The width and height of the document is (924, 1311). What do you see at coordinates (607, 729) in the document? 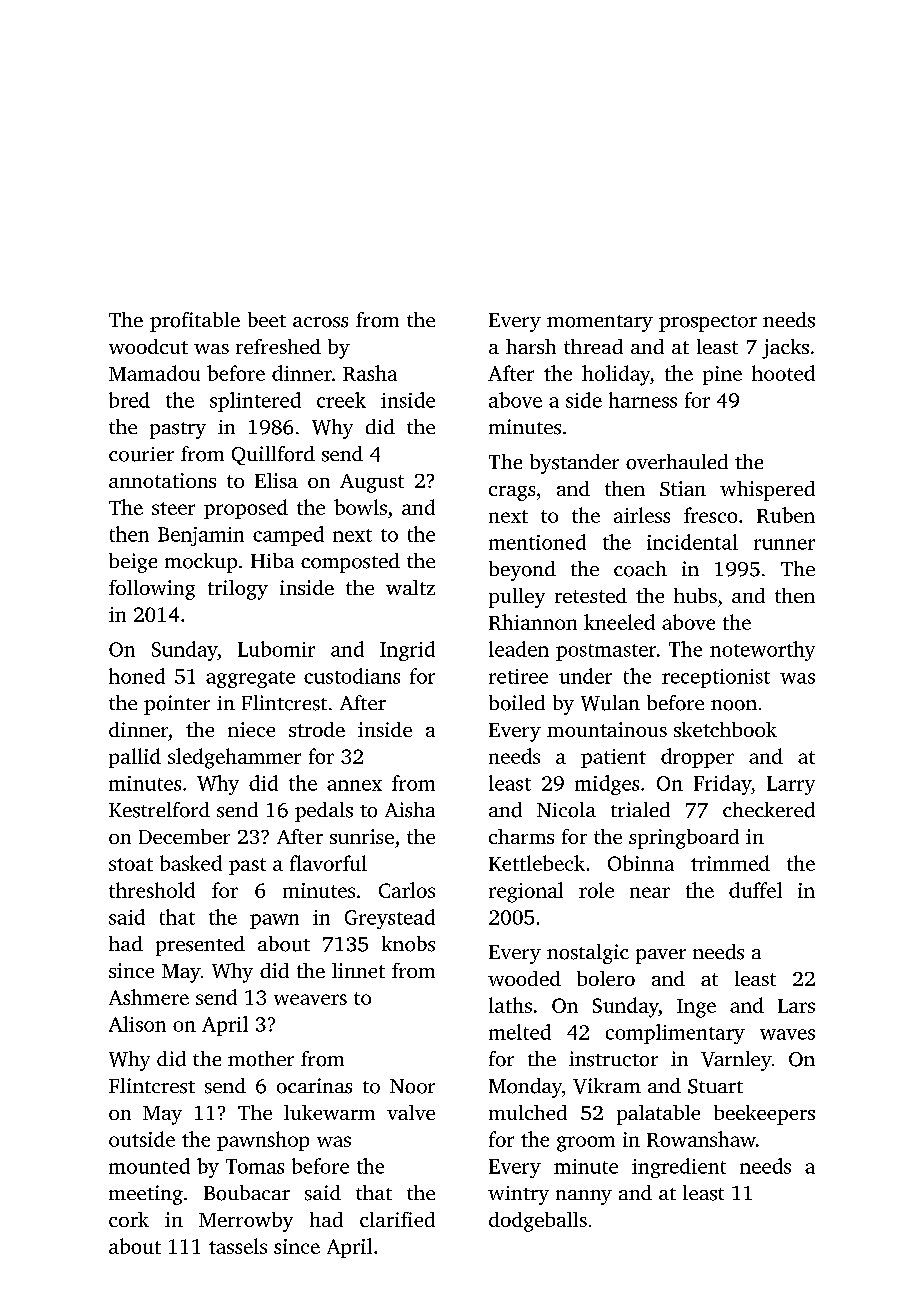
I see `mountainous` at bounding box center [607, 729].
